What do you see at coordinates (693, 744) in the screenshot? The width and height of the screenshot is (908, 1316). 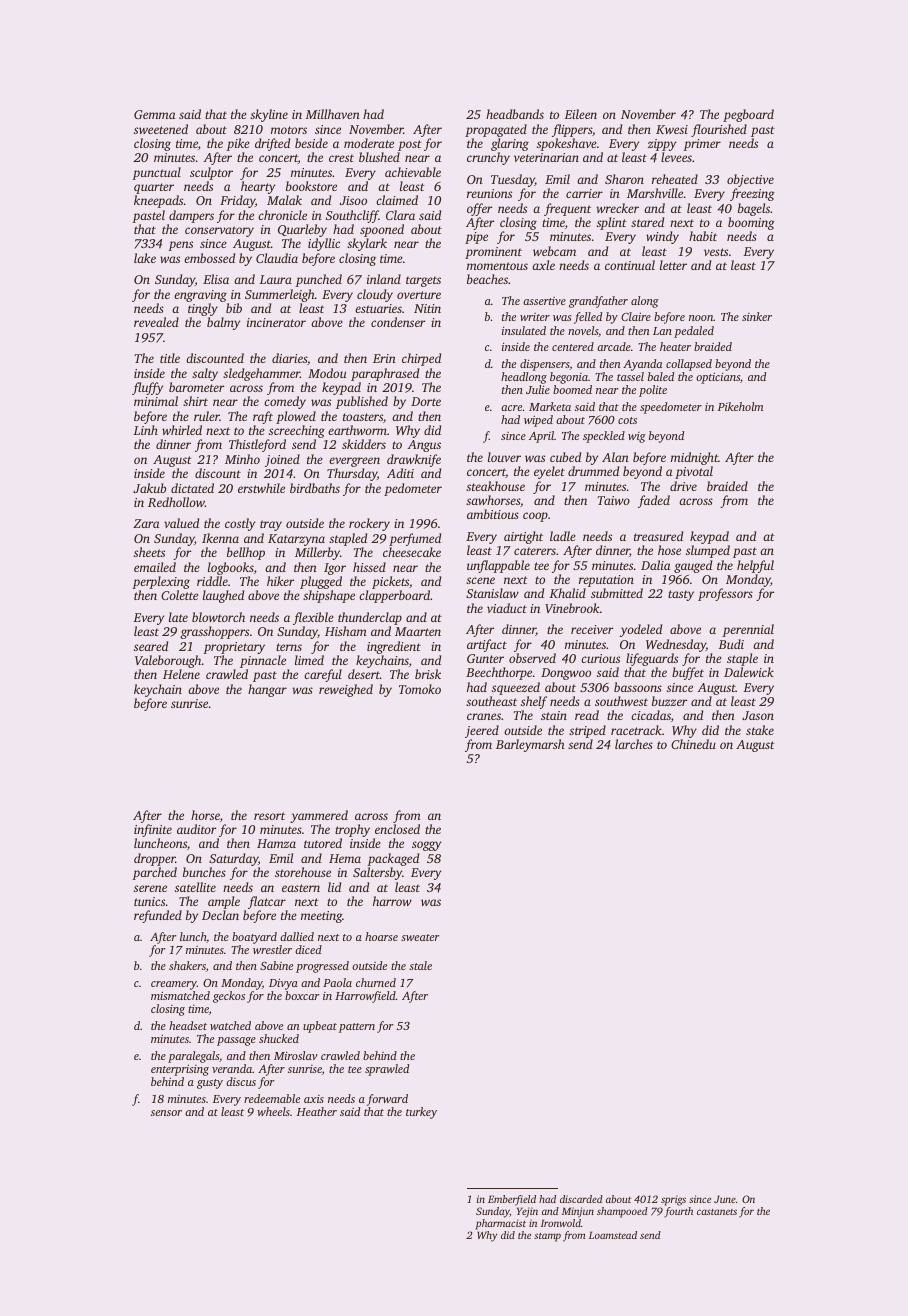 I see `Chinedu` at bounding box center [693, 744].
